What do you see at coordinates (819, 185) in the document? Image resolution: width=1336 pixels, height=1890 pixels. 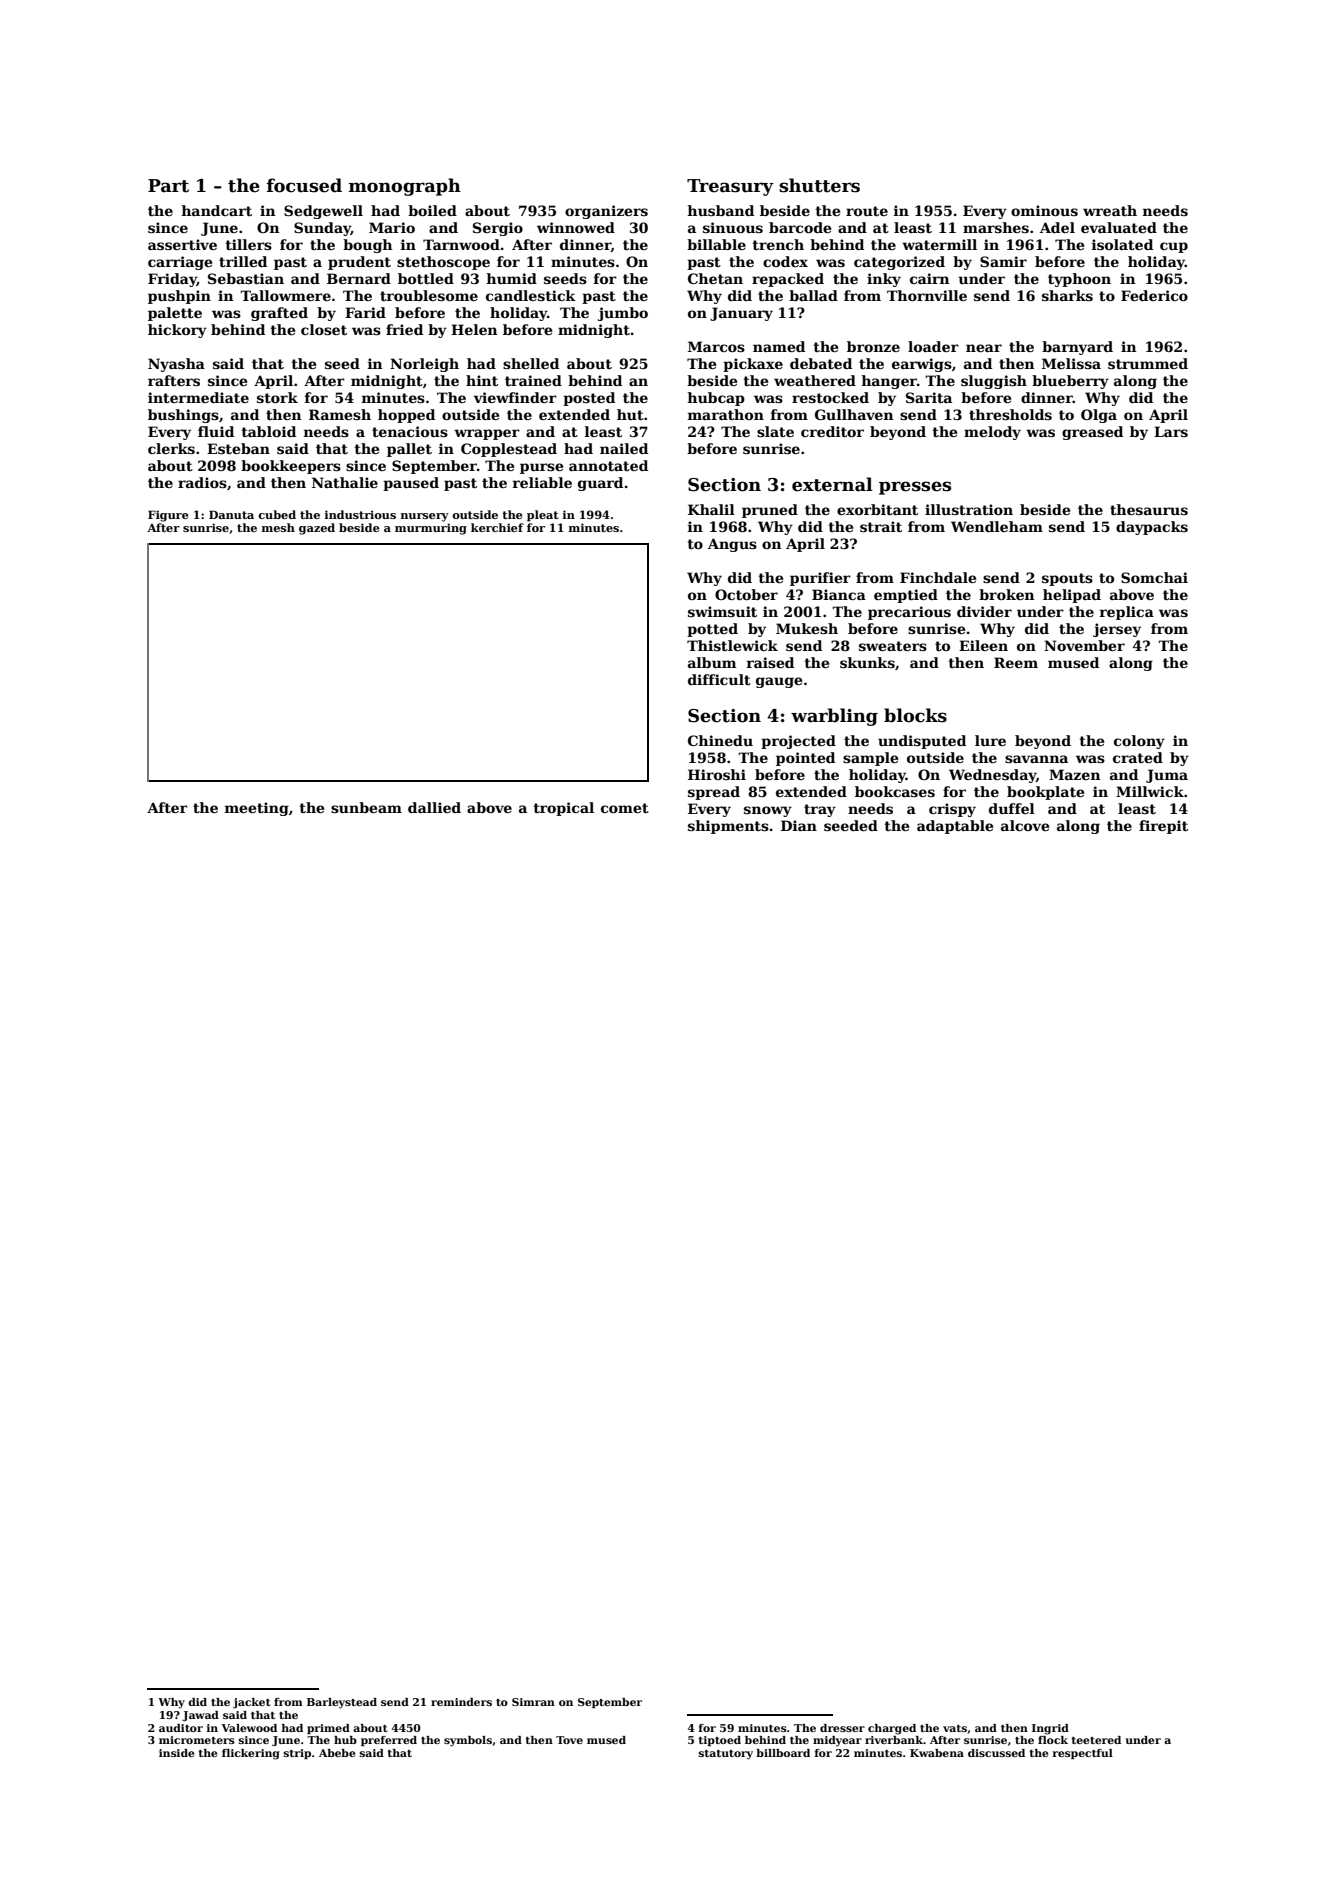 I see `shutters` at bounding box center [819, 185].
